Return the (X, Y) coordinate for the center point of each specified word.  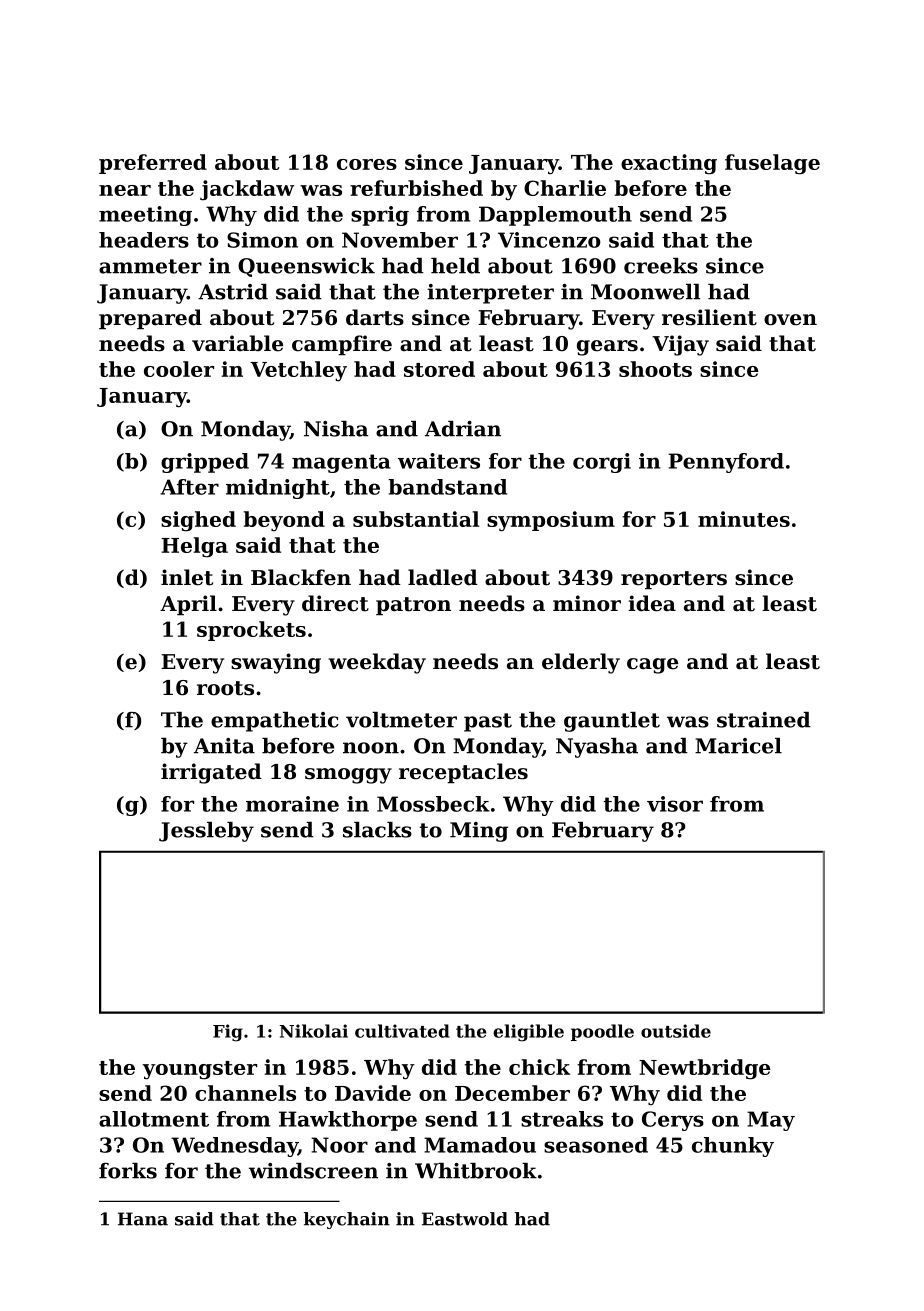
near (125, 190)
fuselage (772, 164)
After (189, 487)
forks (128, 1171)
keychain (347, 1220)
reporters (674, 580)
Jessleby (206, 832)
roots (225, 688)
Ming (479, 832)
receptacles (463, 773)
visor (675, 804)
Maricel (738, 746)
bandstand (447, 487)
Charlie (565, 188)
